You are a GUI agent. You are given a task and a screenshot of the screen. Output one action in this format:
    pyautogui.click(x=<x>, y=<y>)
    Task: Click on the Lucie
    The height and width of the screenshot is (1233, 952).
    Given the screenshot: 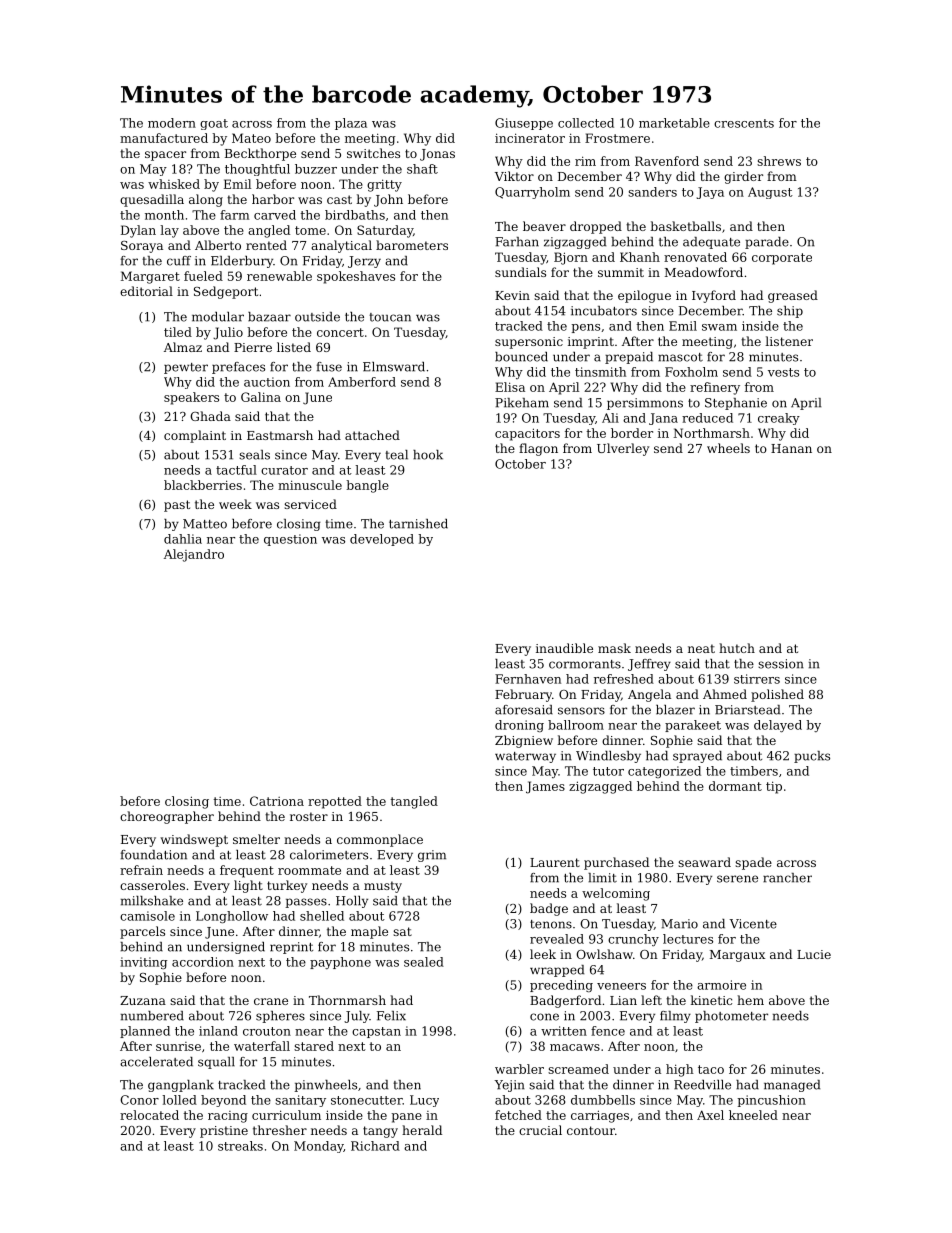 What is the action you would take?
    pyautogui.click(x=814, y=954)
